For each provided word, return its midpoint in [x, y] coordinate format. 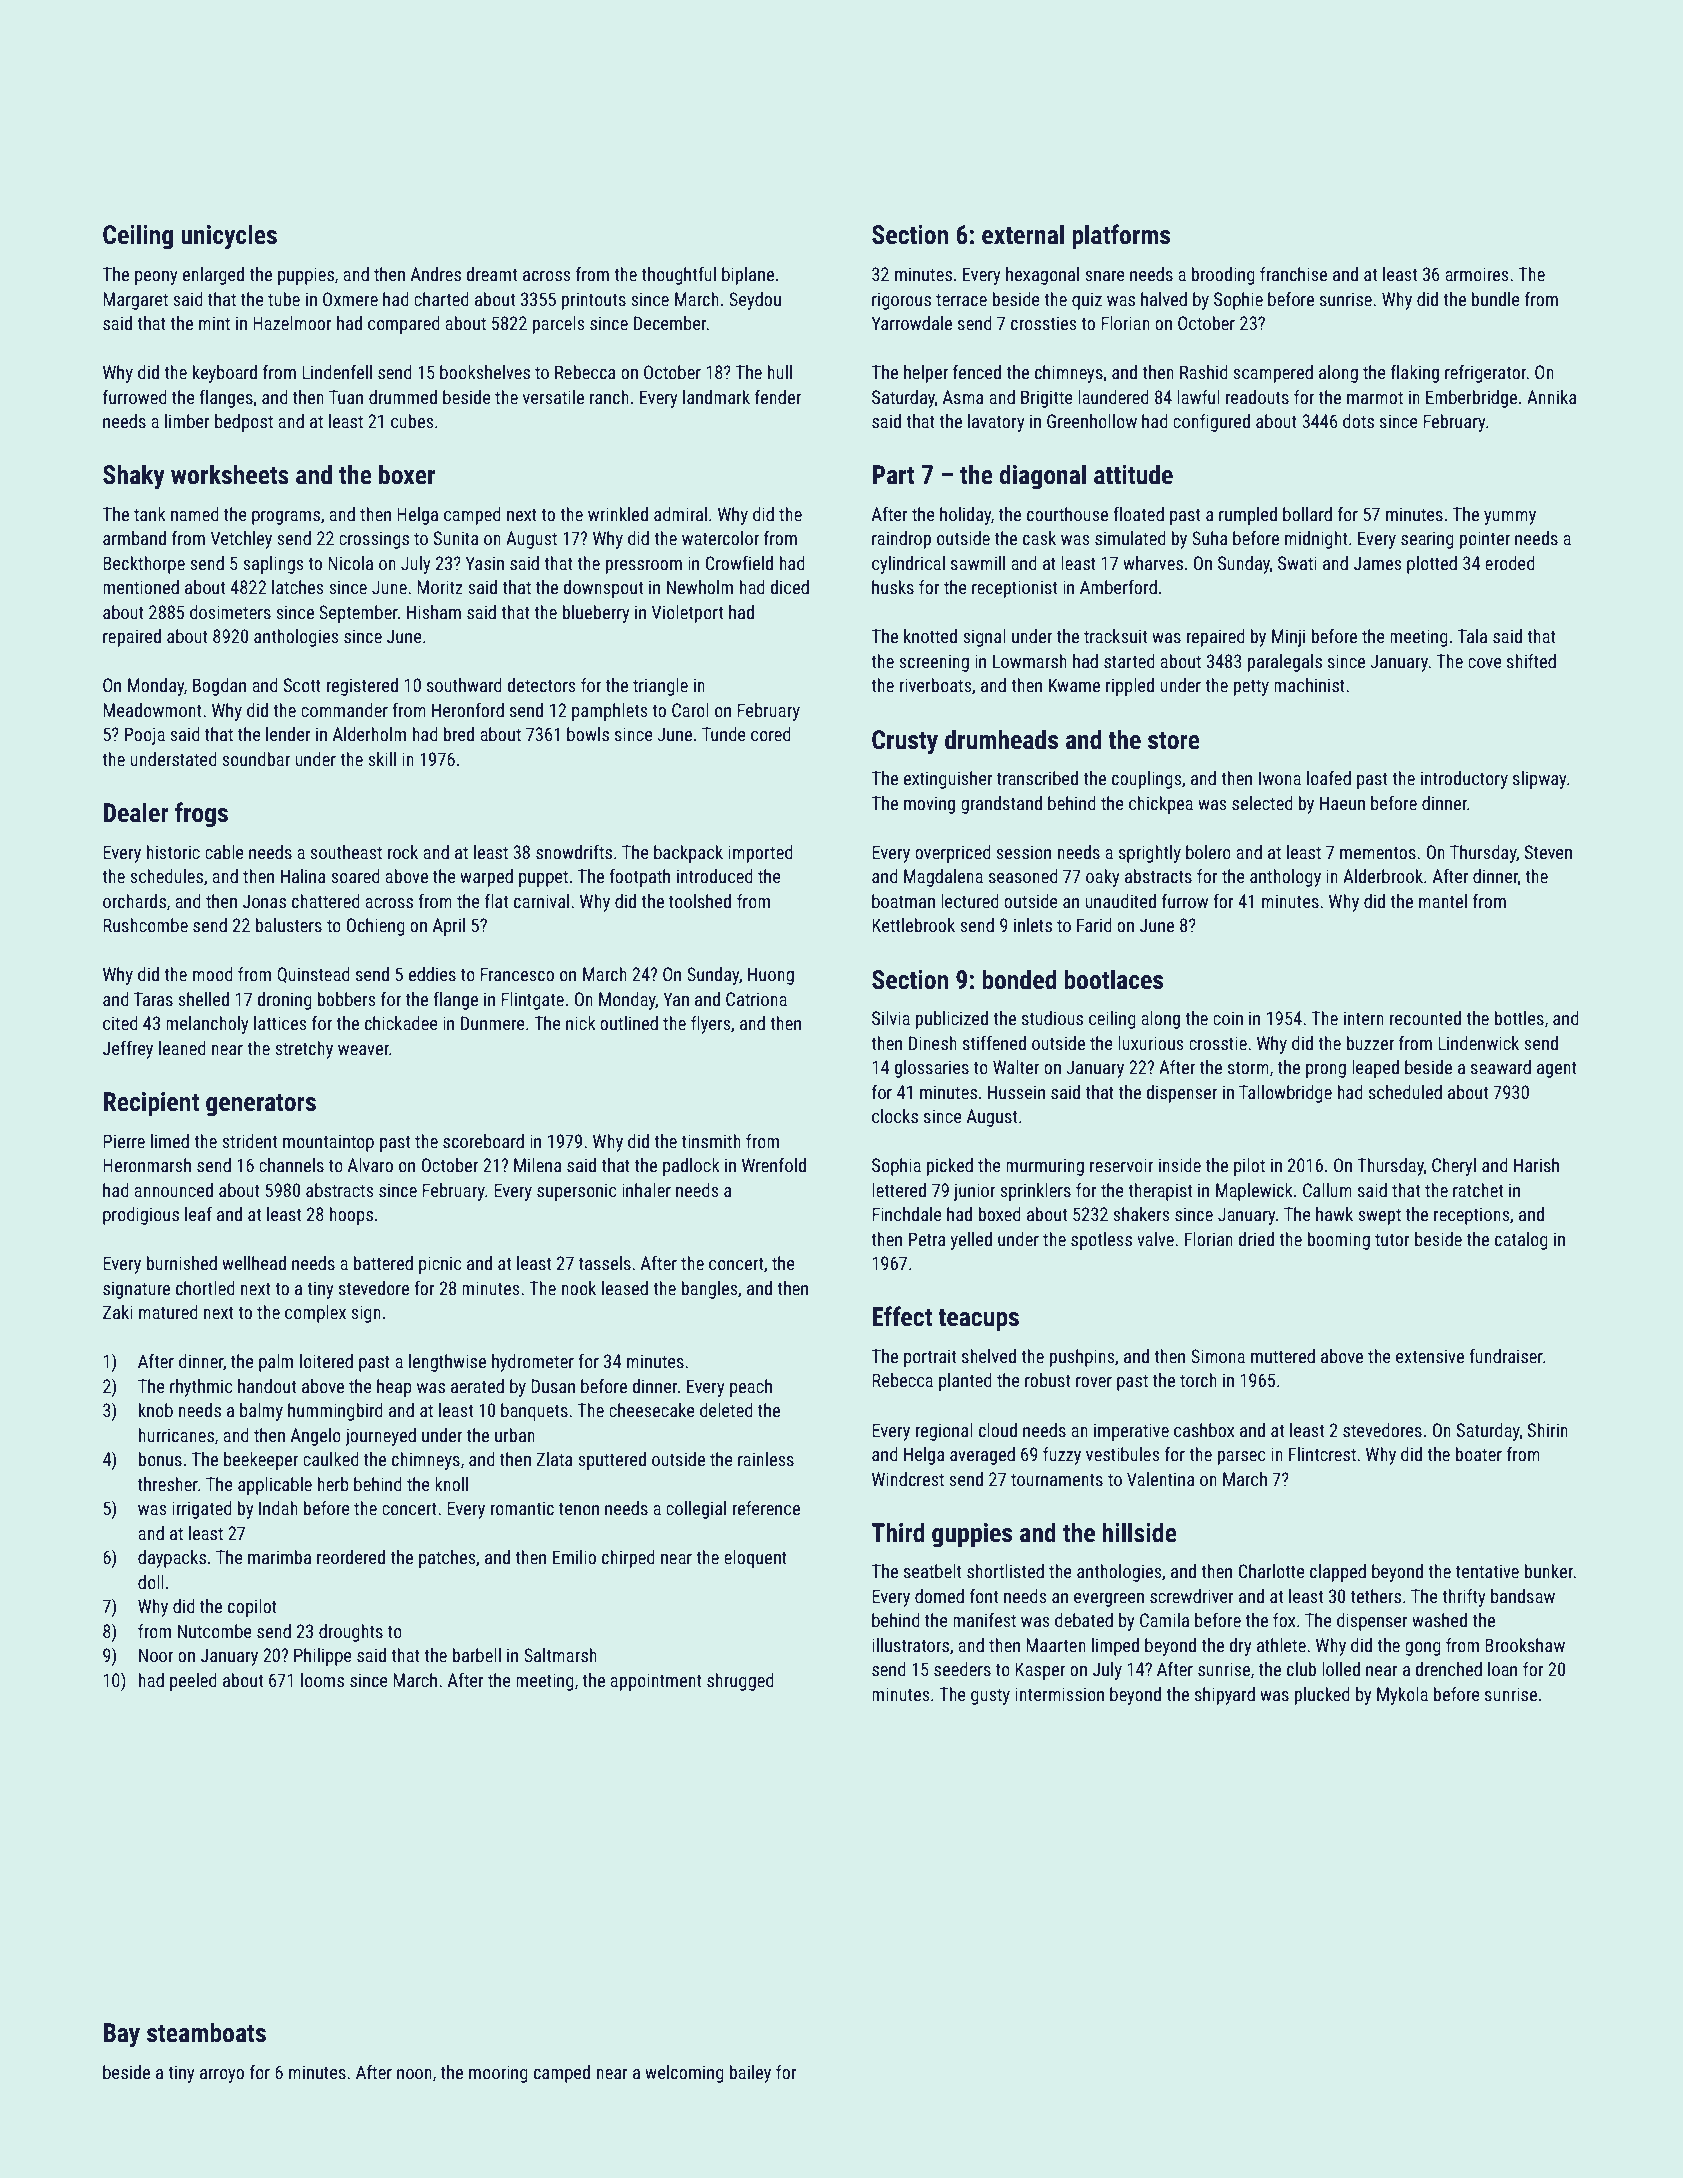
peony [156, 278]
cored [771, 734]
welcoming [684, 2074]
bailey [750, 2074]
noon [414, 2074]
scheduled [1405, 1092]
